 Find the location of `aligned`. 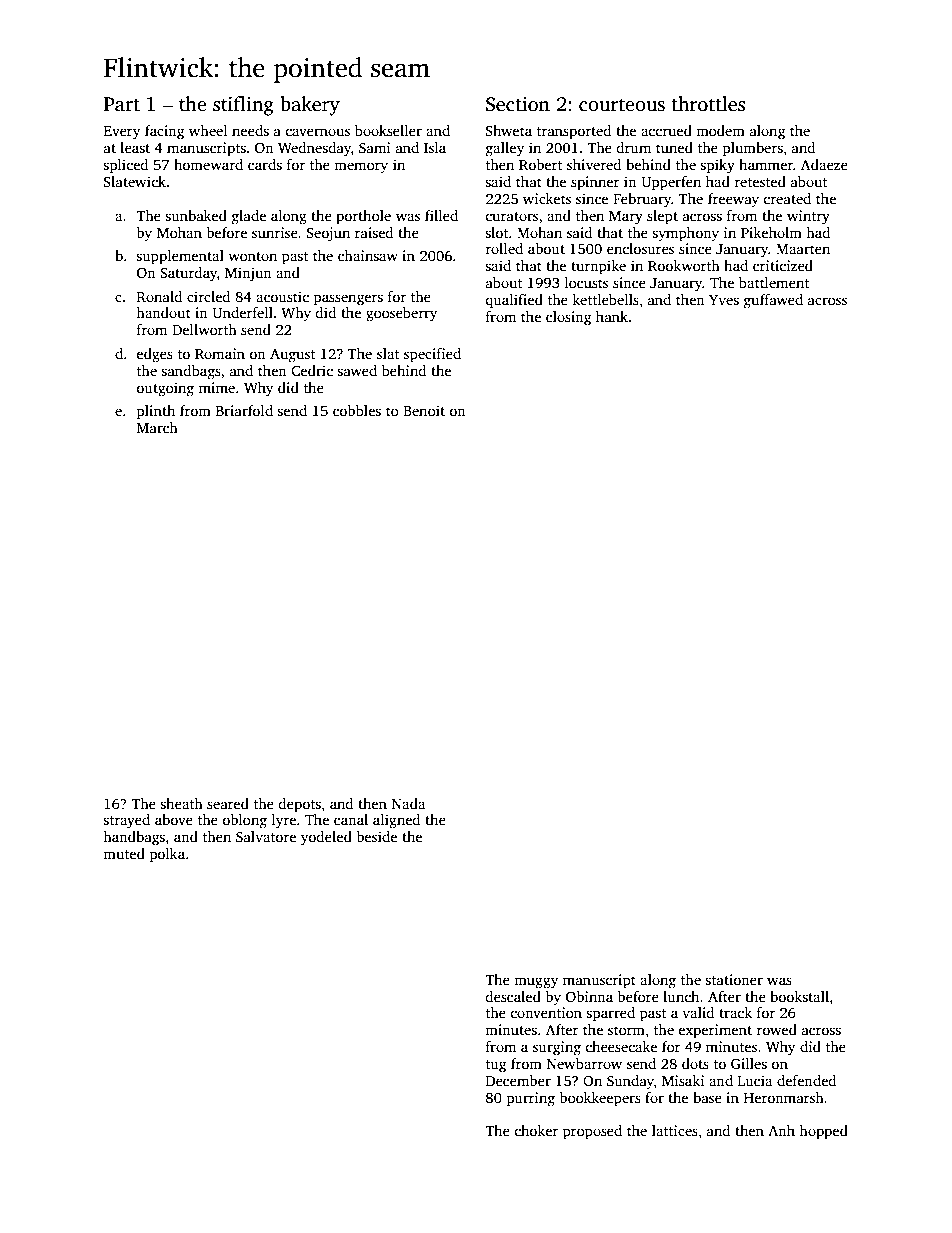

aligned is located at coordinates (396, 821).
